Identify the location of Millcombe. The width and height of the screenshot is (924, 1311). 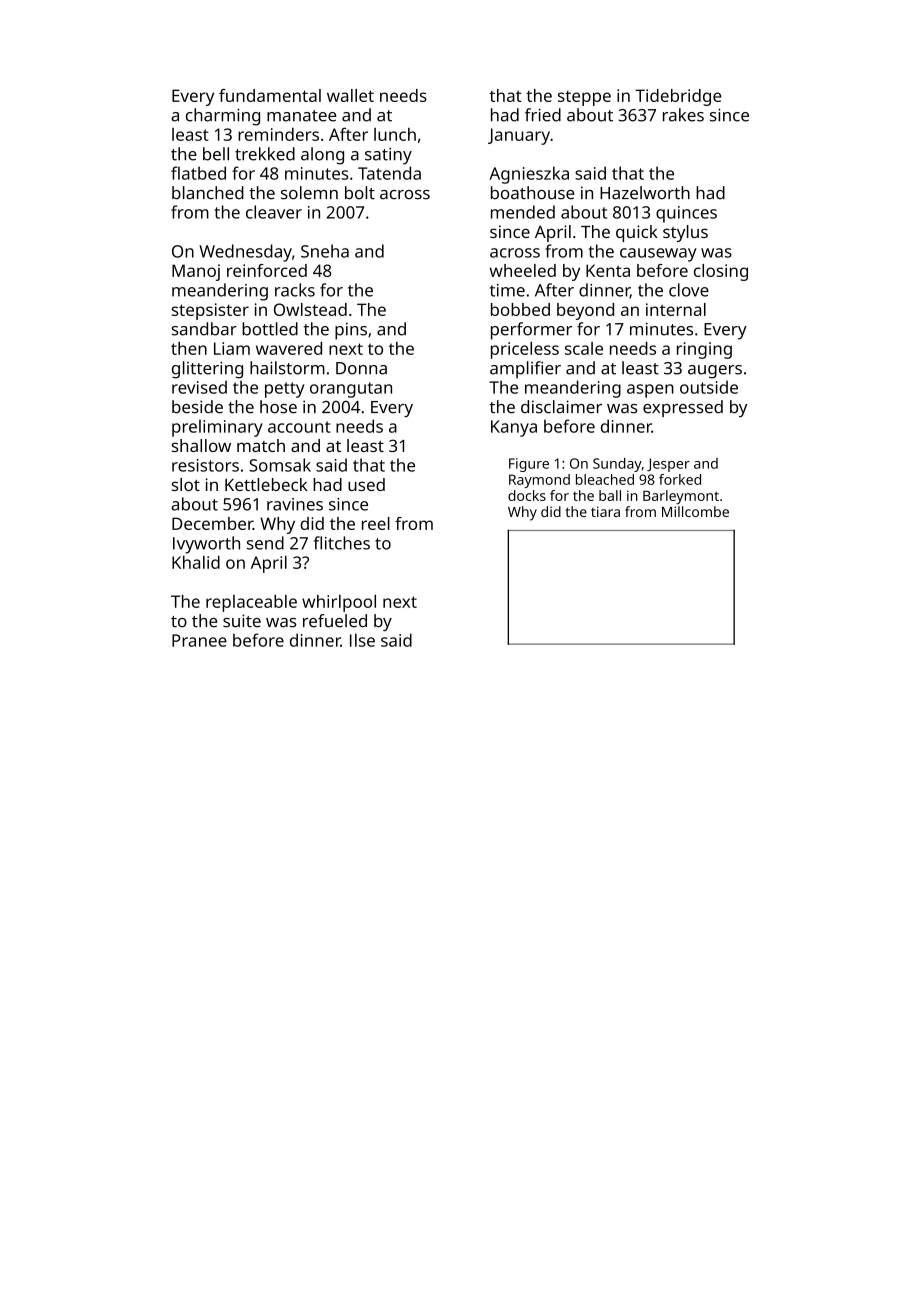
(695, 511).
